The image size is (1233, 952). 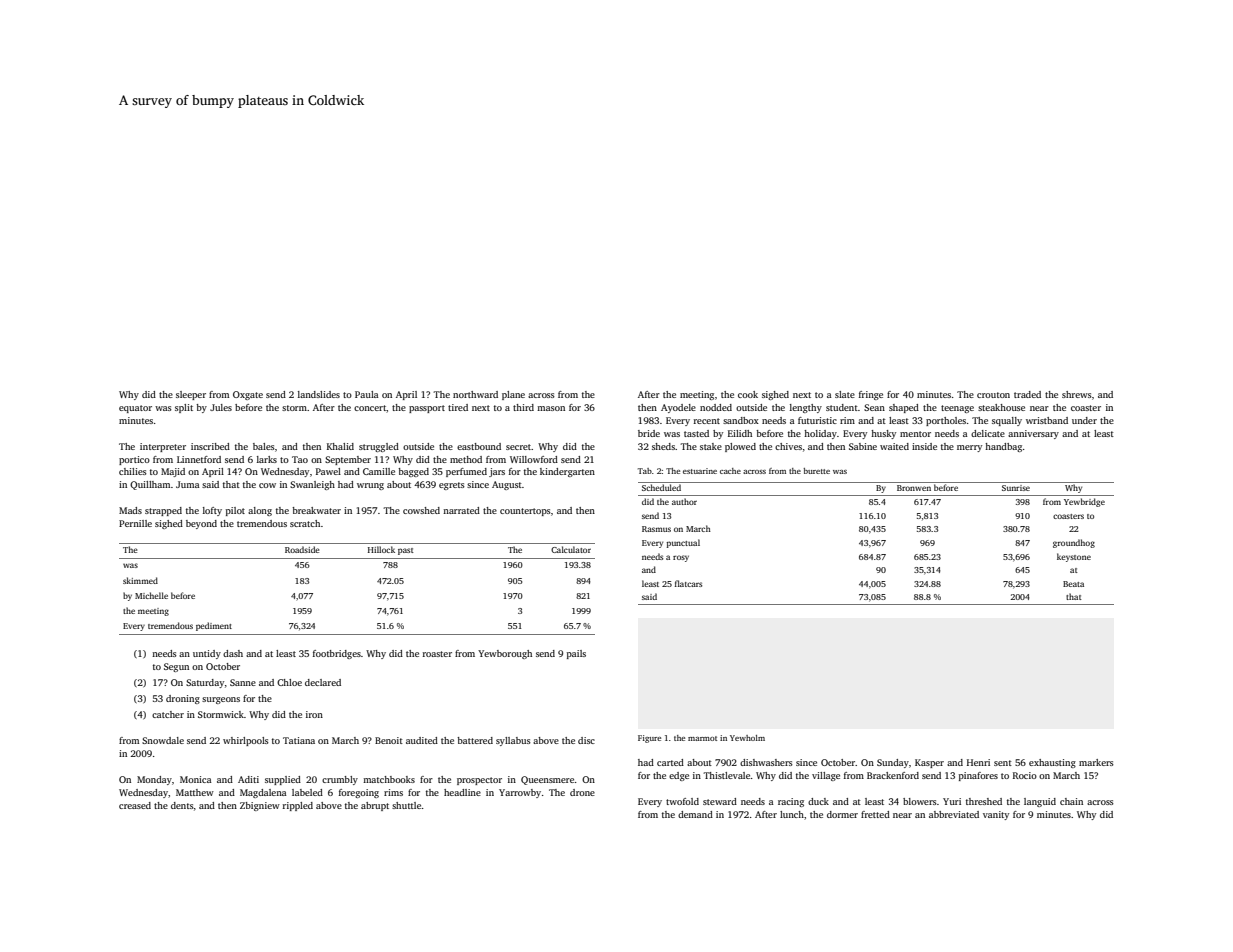 What do you see at coordinates (576, 654) in the document?
I see `pails` at bounding box center [576, 654].
